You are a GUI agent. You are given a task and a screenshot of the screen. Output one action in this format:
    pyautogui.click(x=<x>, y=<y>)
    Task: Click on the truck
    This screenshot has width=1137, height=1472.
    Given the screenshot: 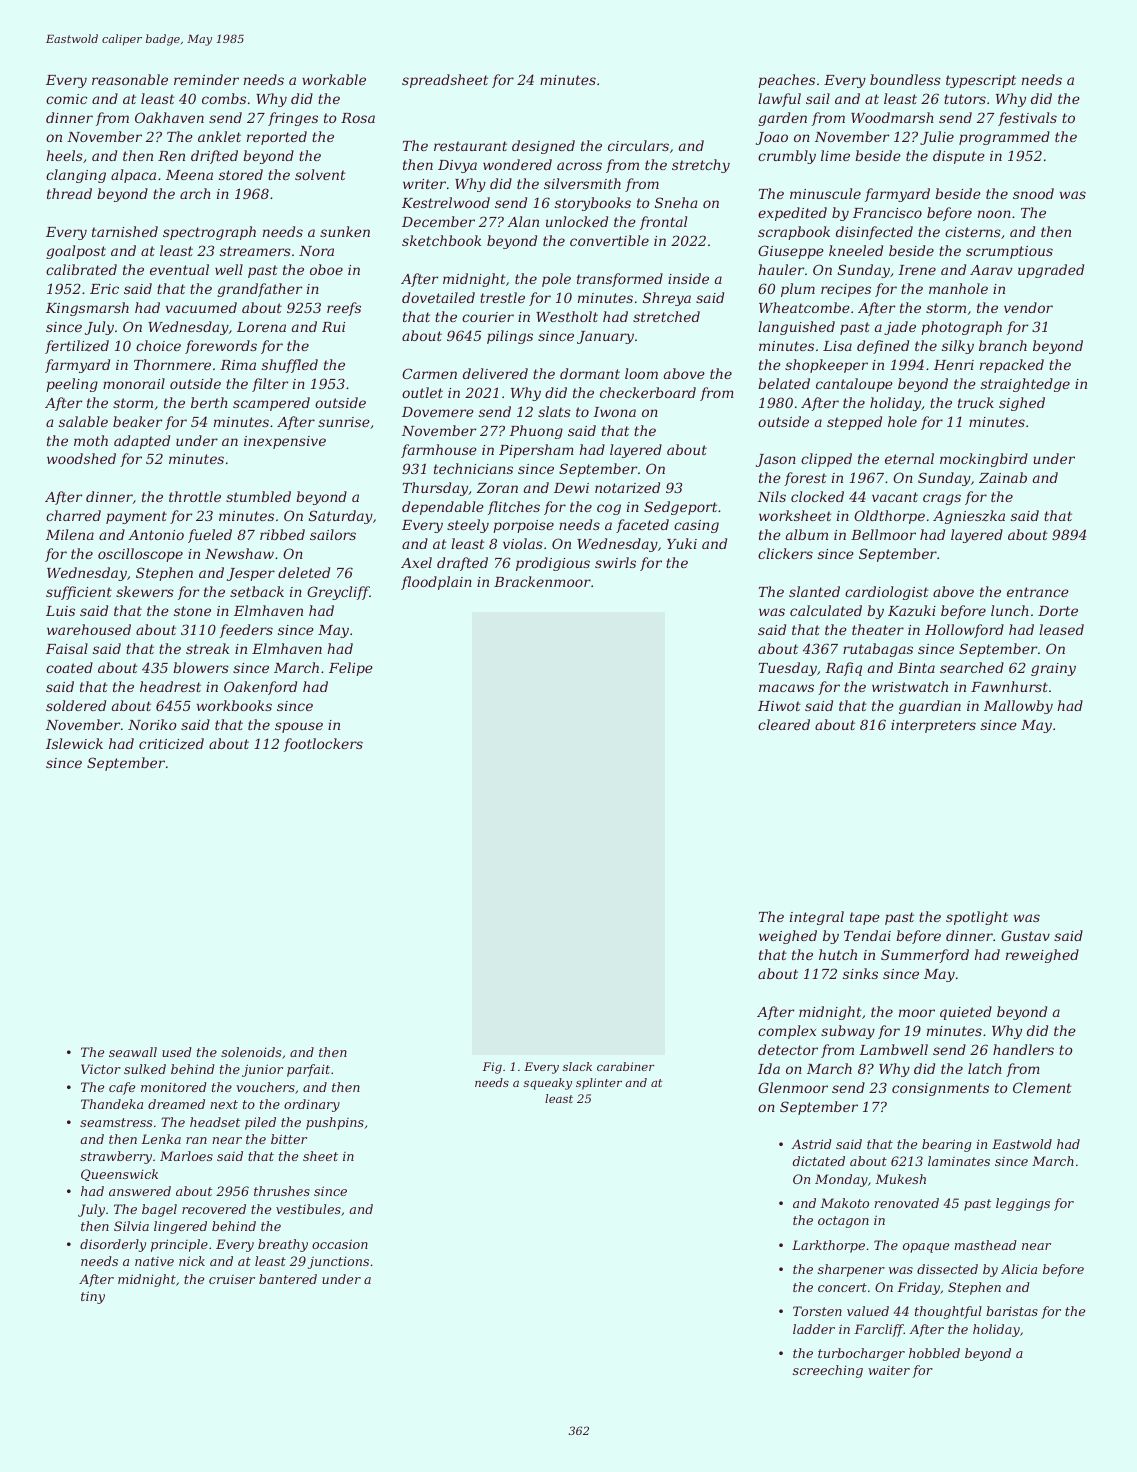 What is the action you would take?
    pyautogui.click(x=976, y=402)
